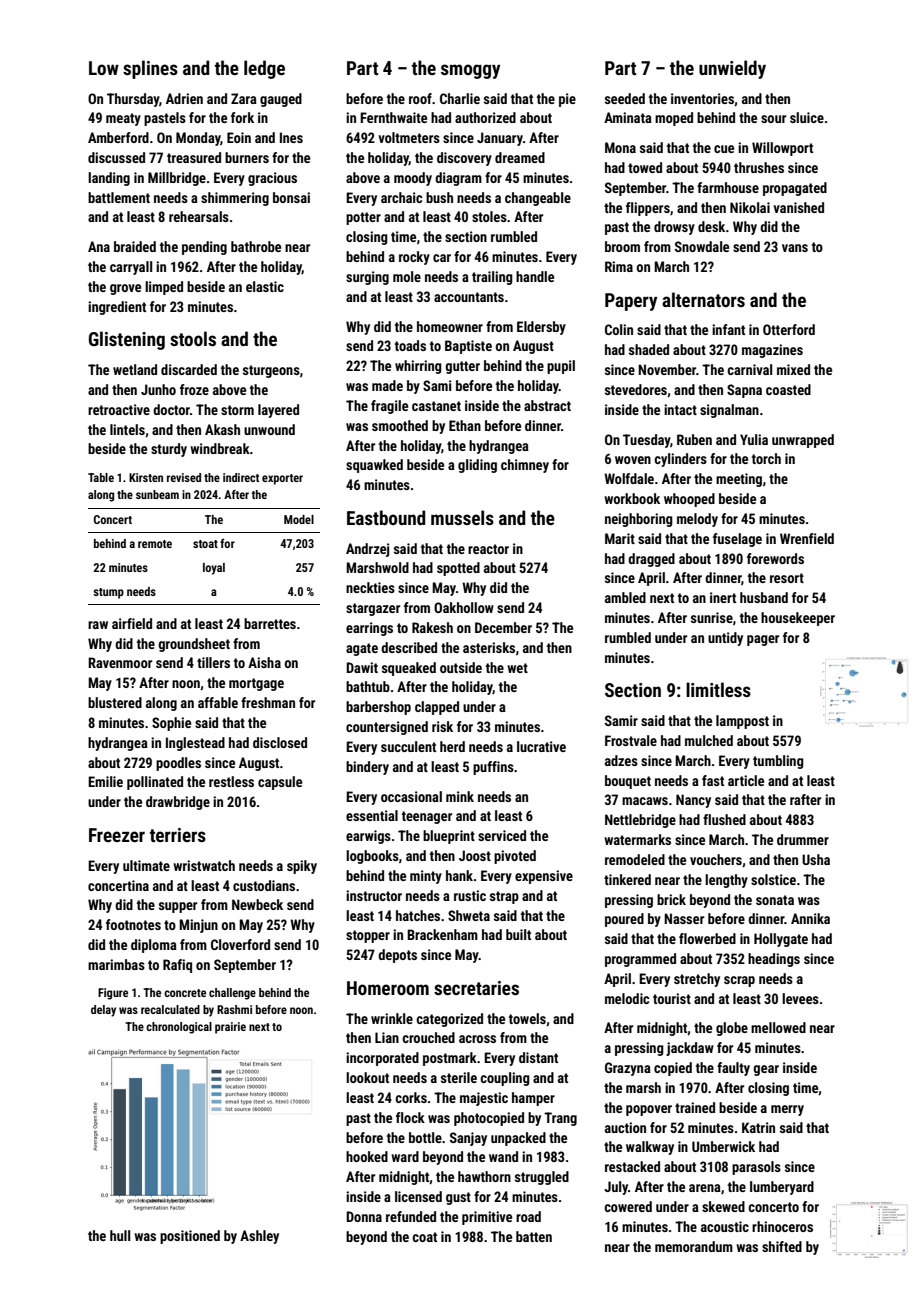 The height and width of the image is (1308, 924). Describe the element at coordinates (649, 1110) in the image. I see `popover` at that location.
